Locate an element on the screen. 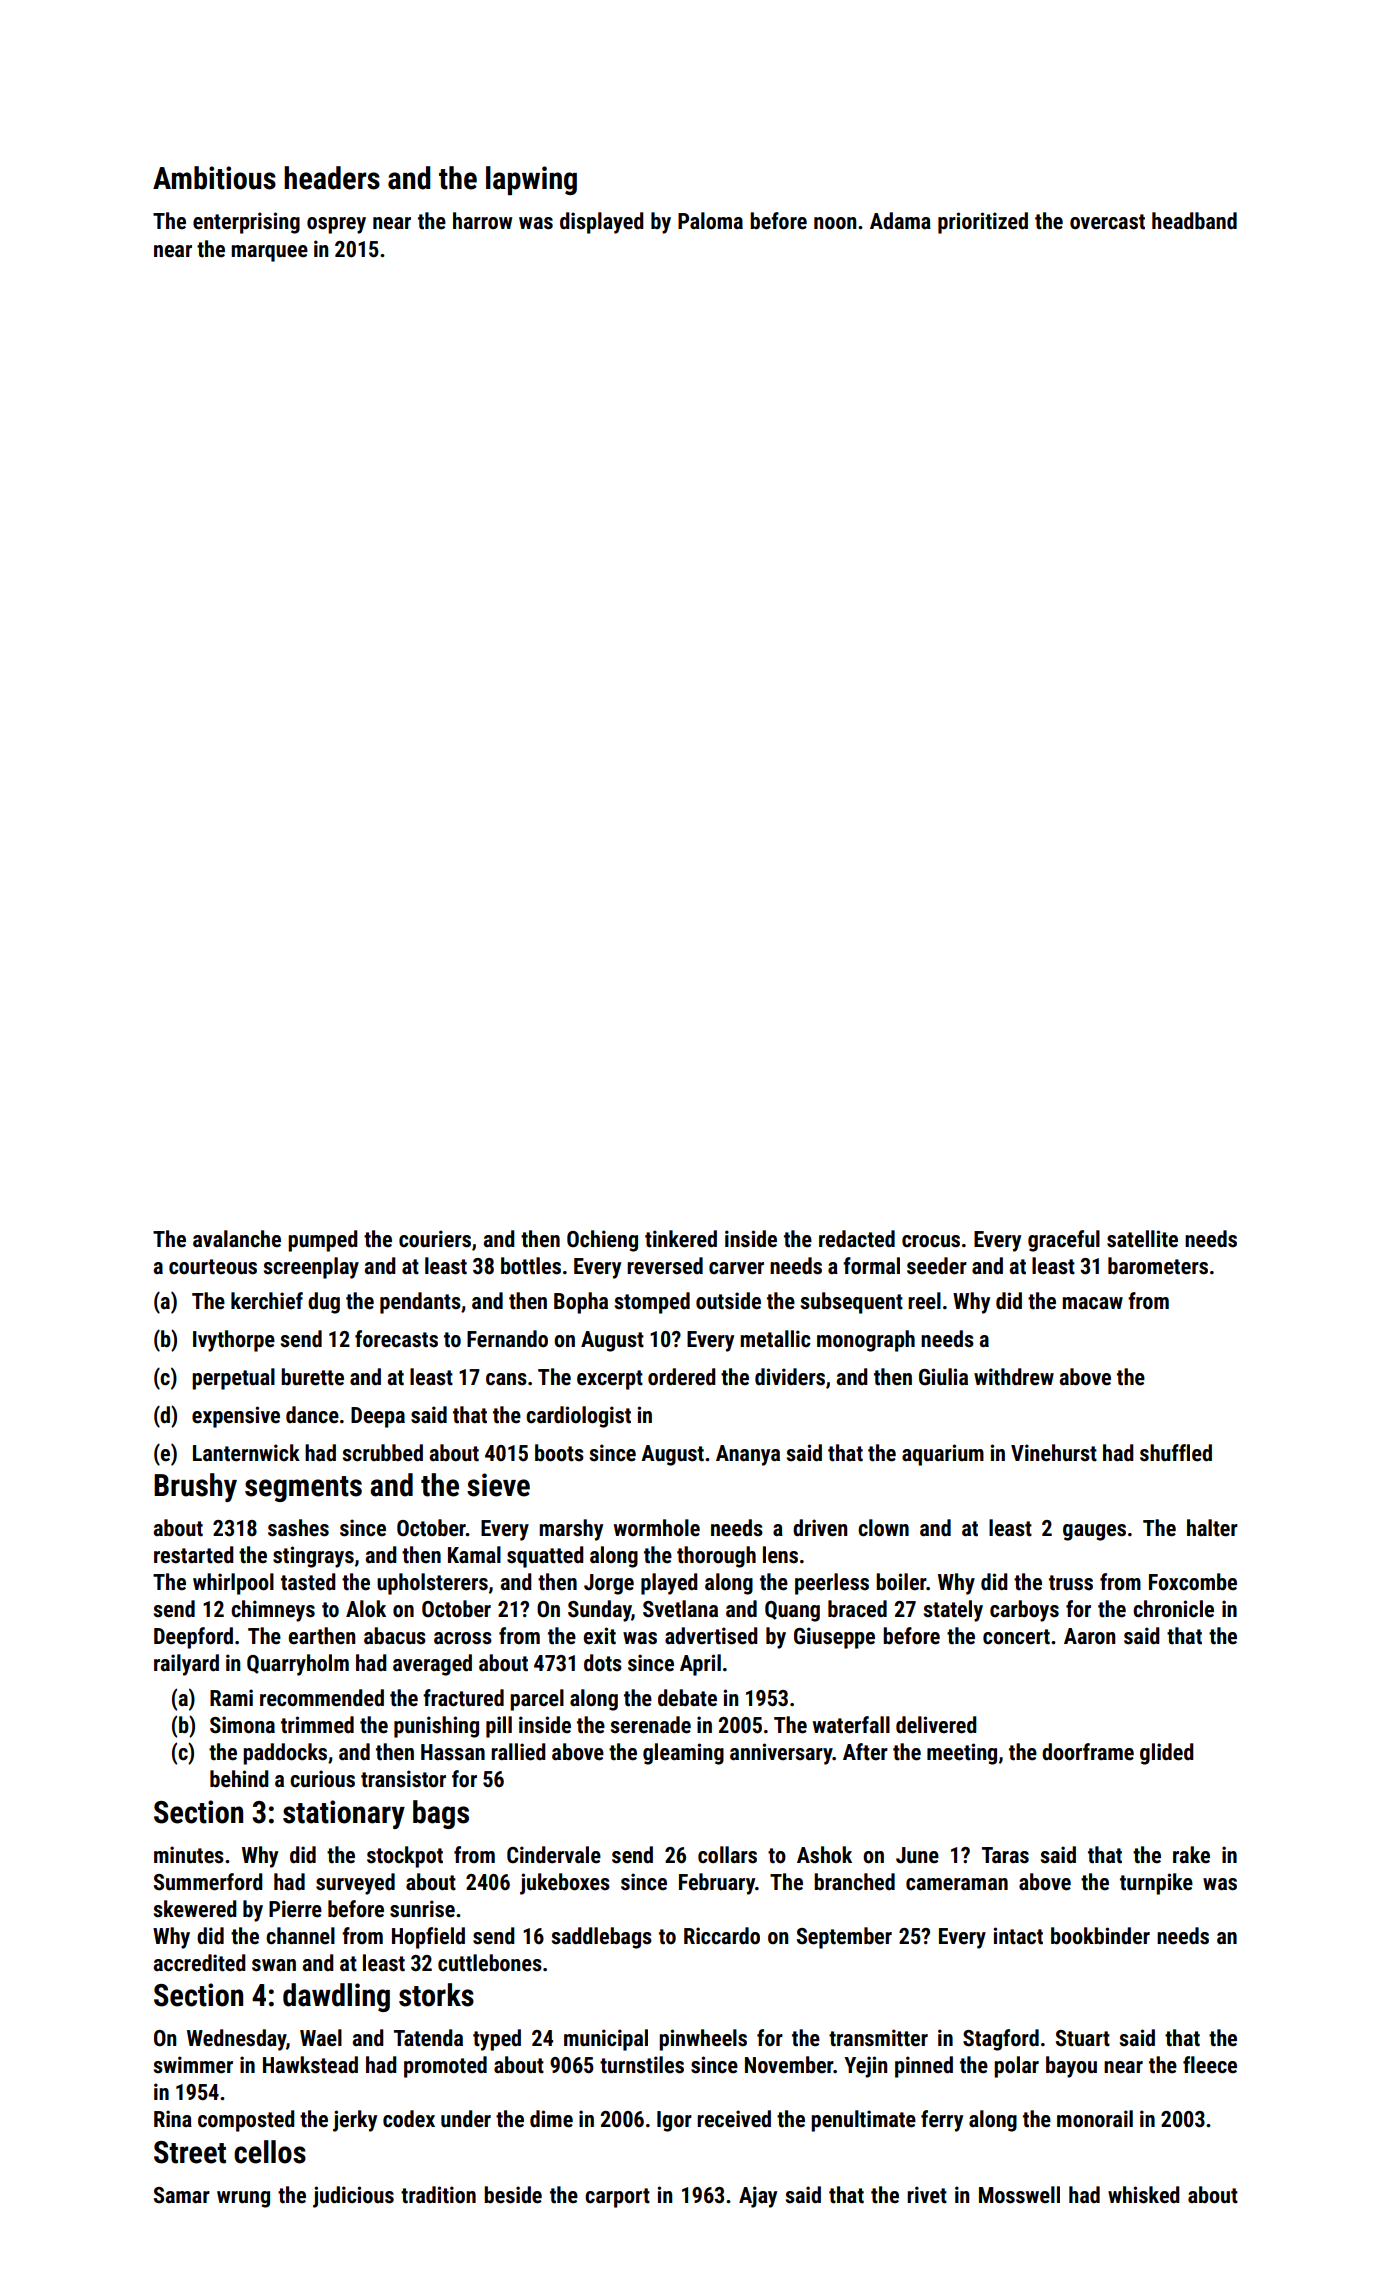 Image resolution: width=1391 pixels, height=2291 pixels. Ashok is located at coordinates (824, 1855).
